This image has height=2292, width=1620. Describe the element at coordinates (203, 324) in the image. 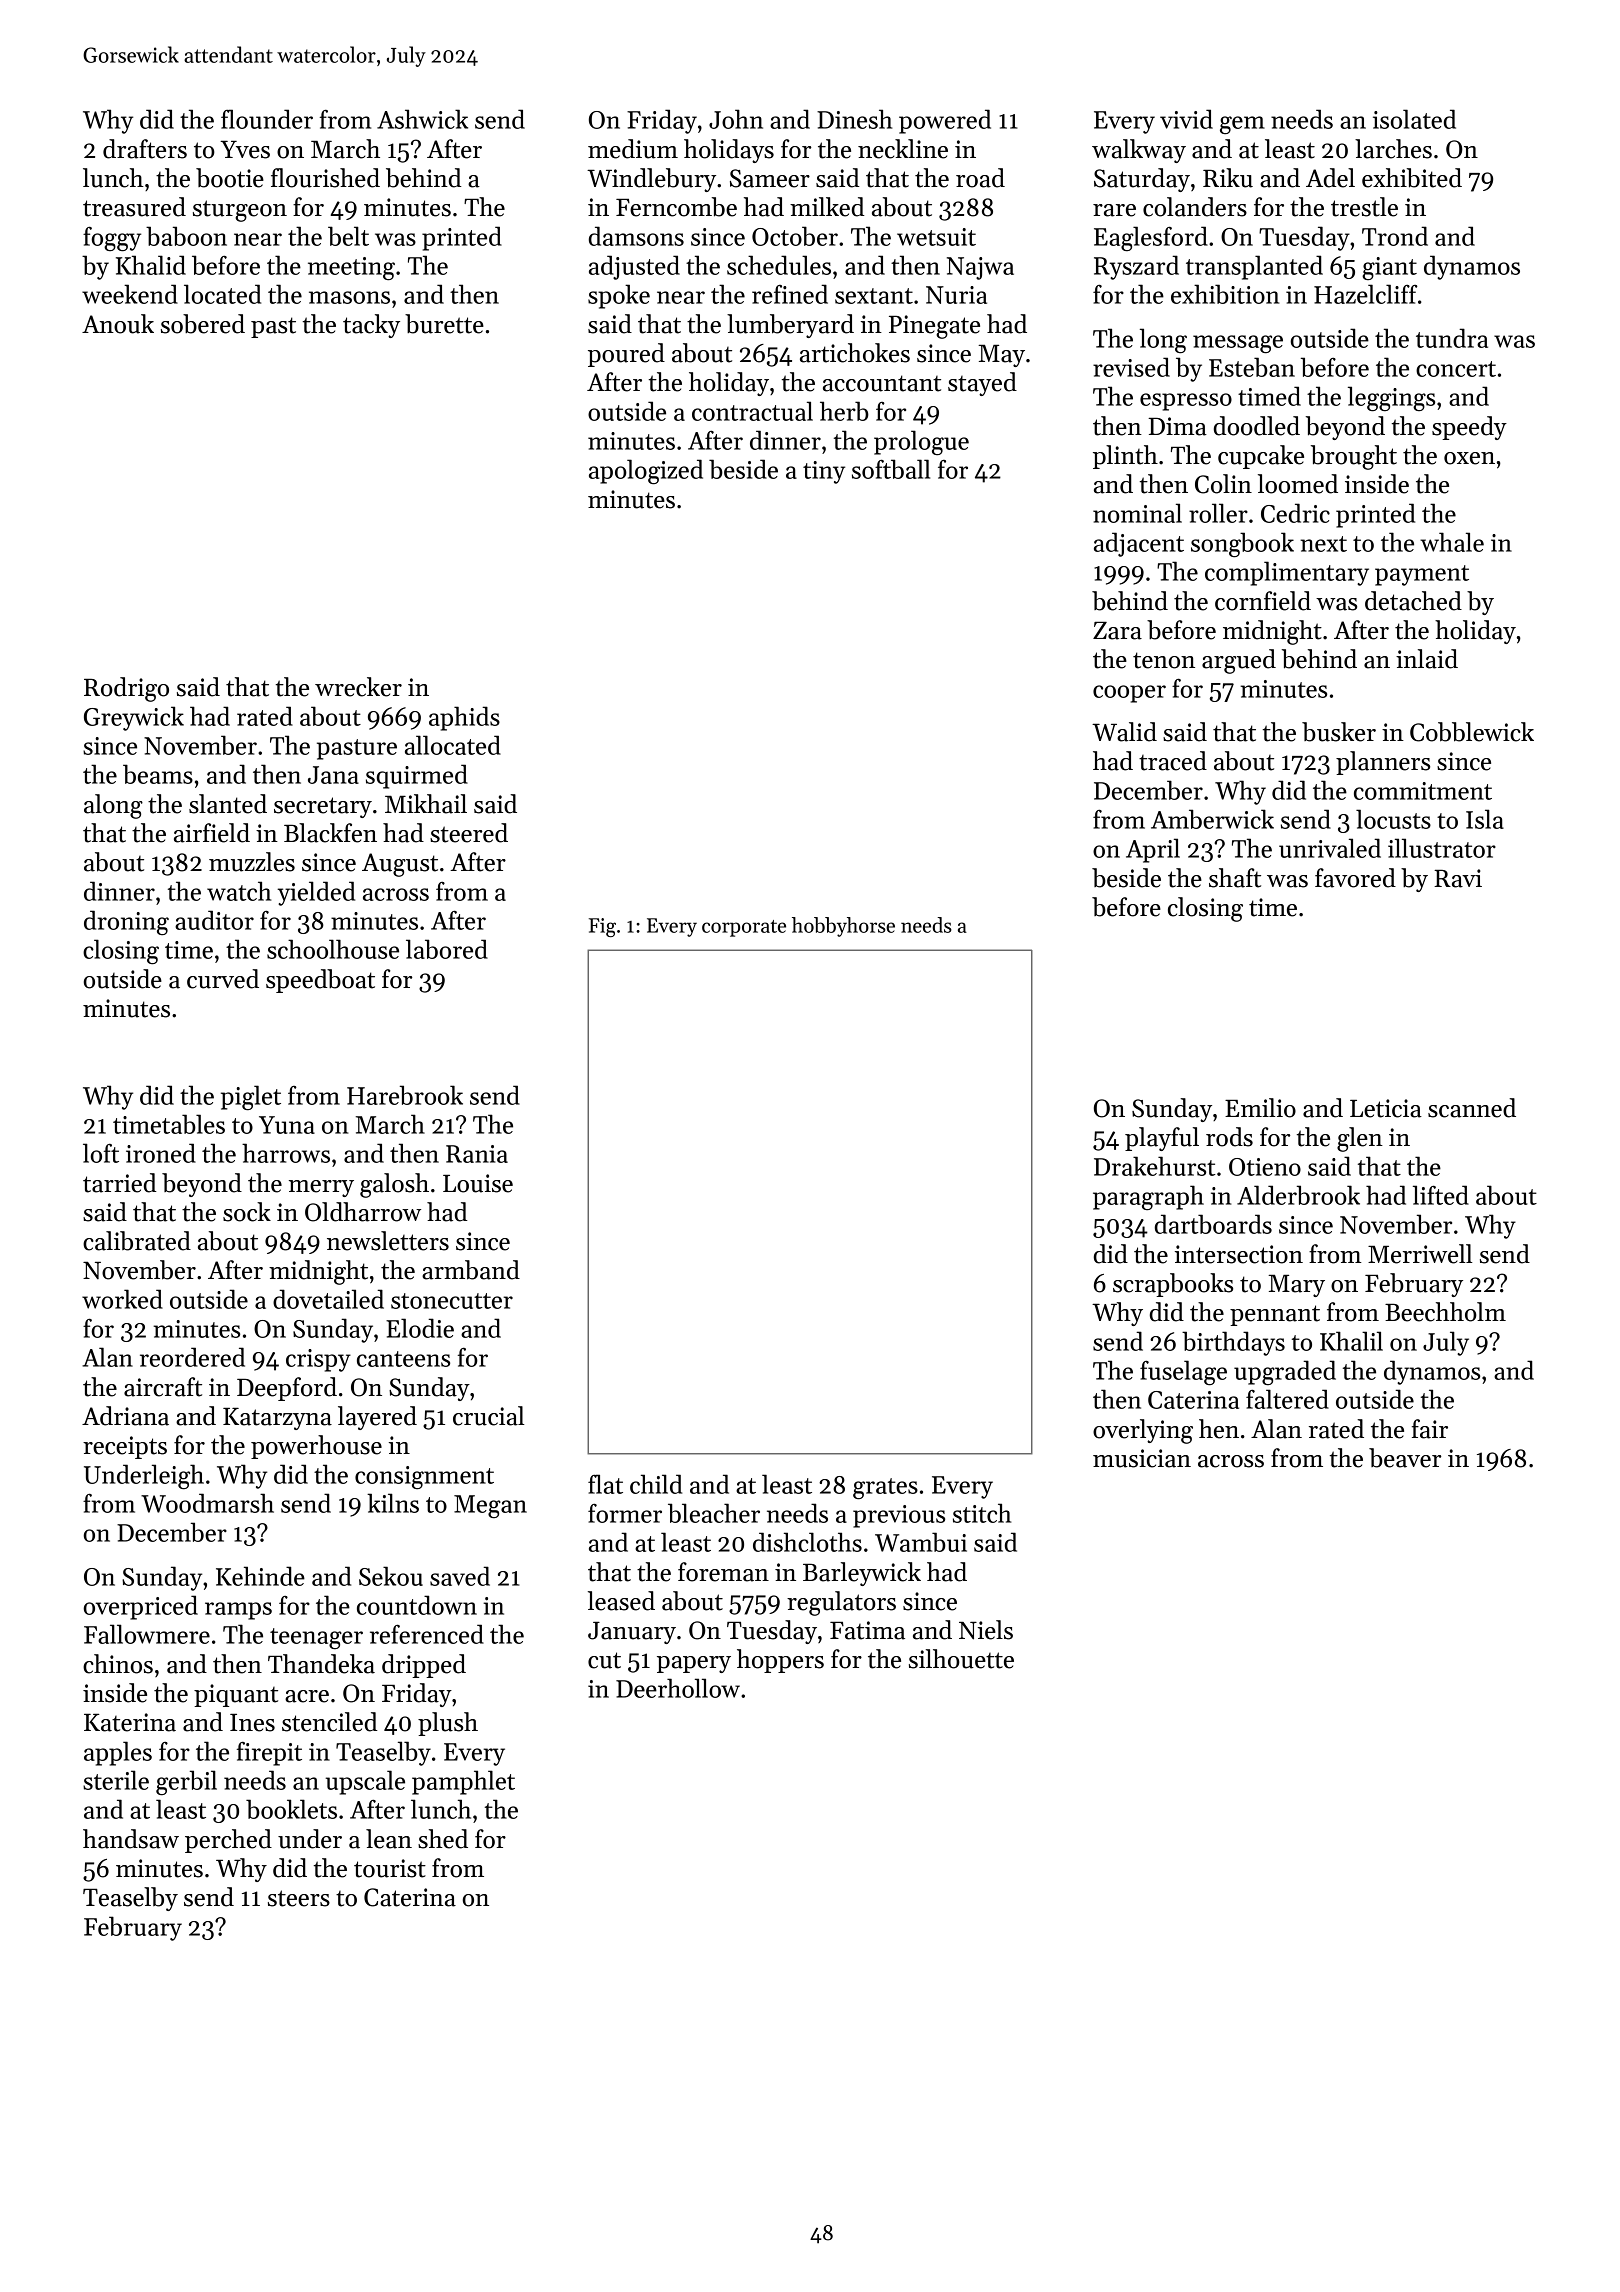

I see `sobered` at that location.
